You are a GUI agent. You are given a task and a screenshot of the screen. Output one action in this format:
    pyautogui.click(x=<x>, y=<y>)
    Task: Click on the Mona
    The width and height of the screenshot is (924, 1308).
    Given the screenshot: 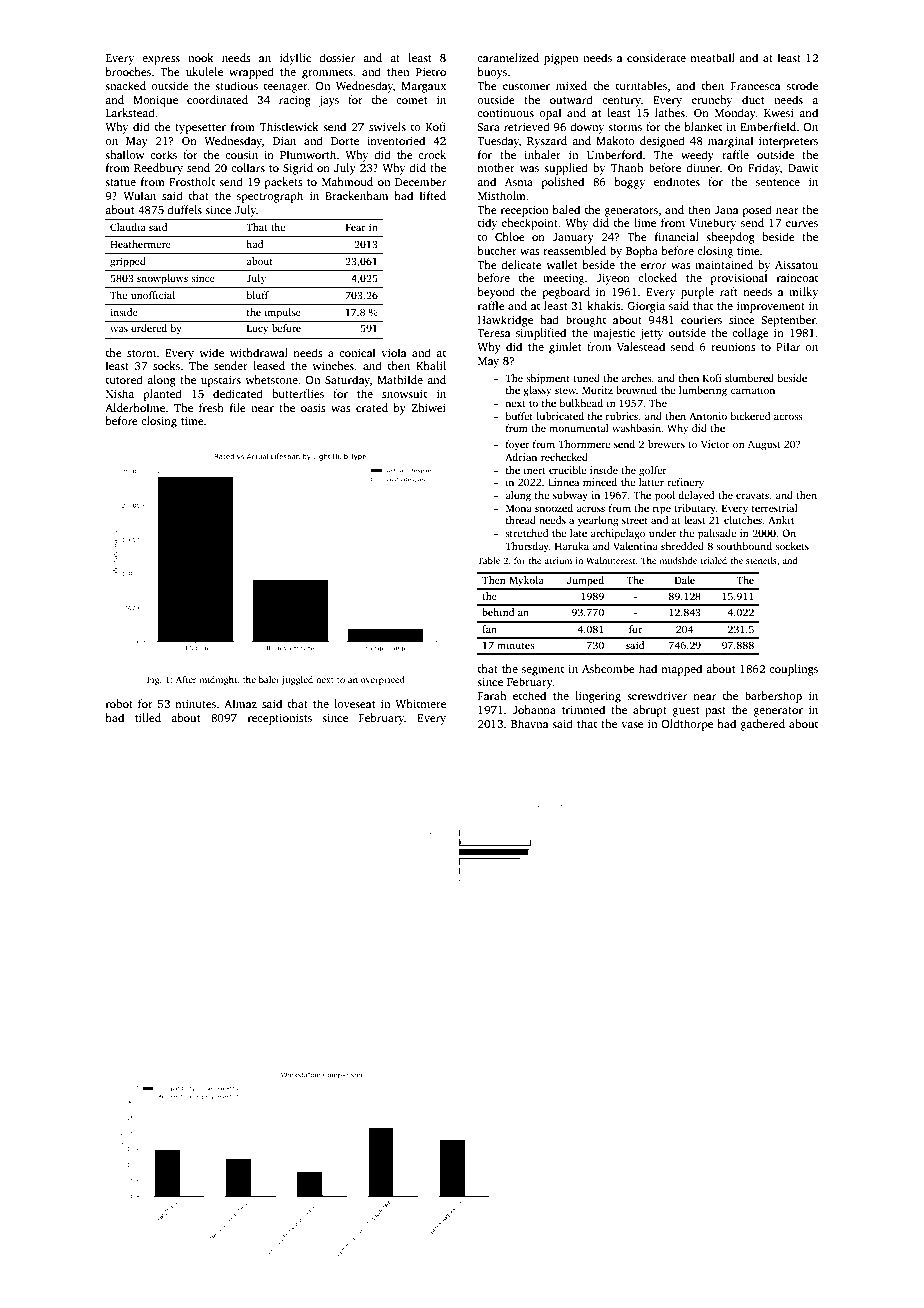 What is the action you would take?
    pyautogui.click(x=519, y=508)
